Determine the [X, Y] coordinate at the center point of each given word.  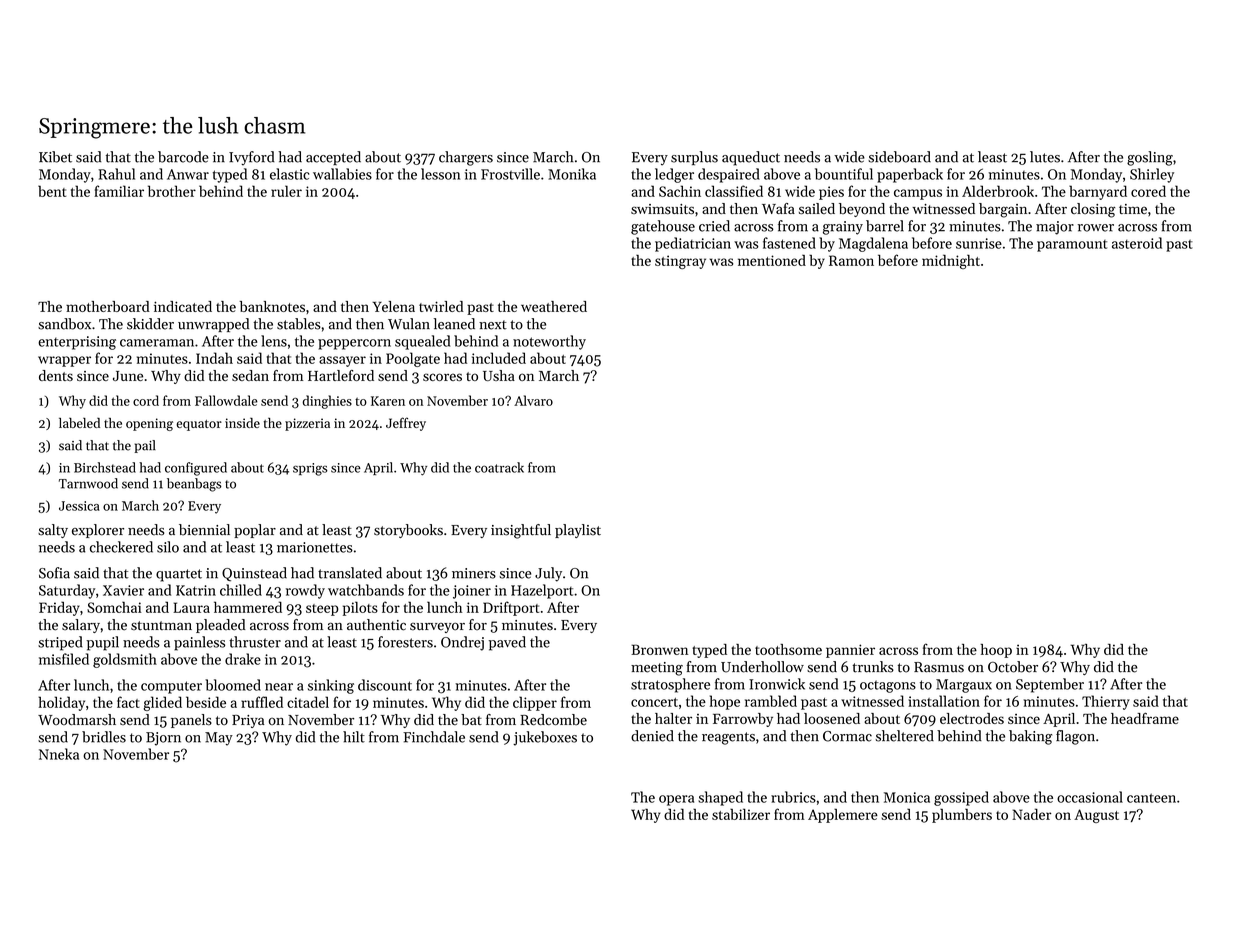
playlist [578, 531]
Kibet [55, 157]
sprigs [310, 469]
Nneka [59, 754]
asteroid [1137, 243]
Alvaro [533, 400]
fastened [789, 243]
